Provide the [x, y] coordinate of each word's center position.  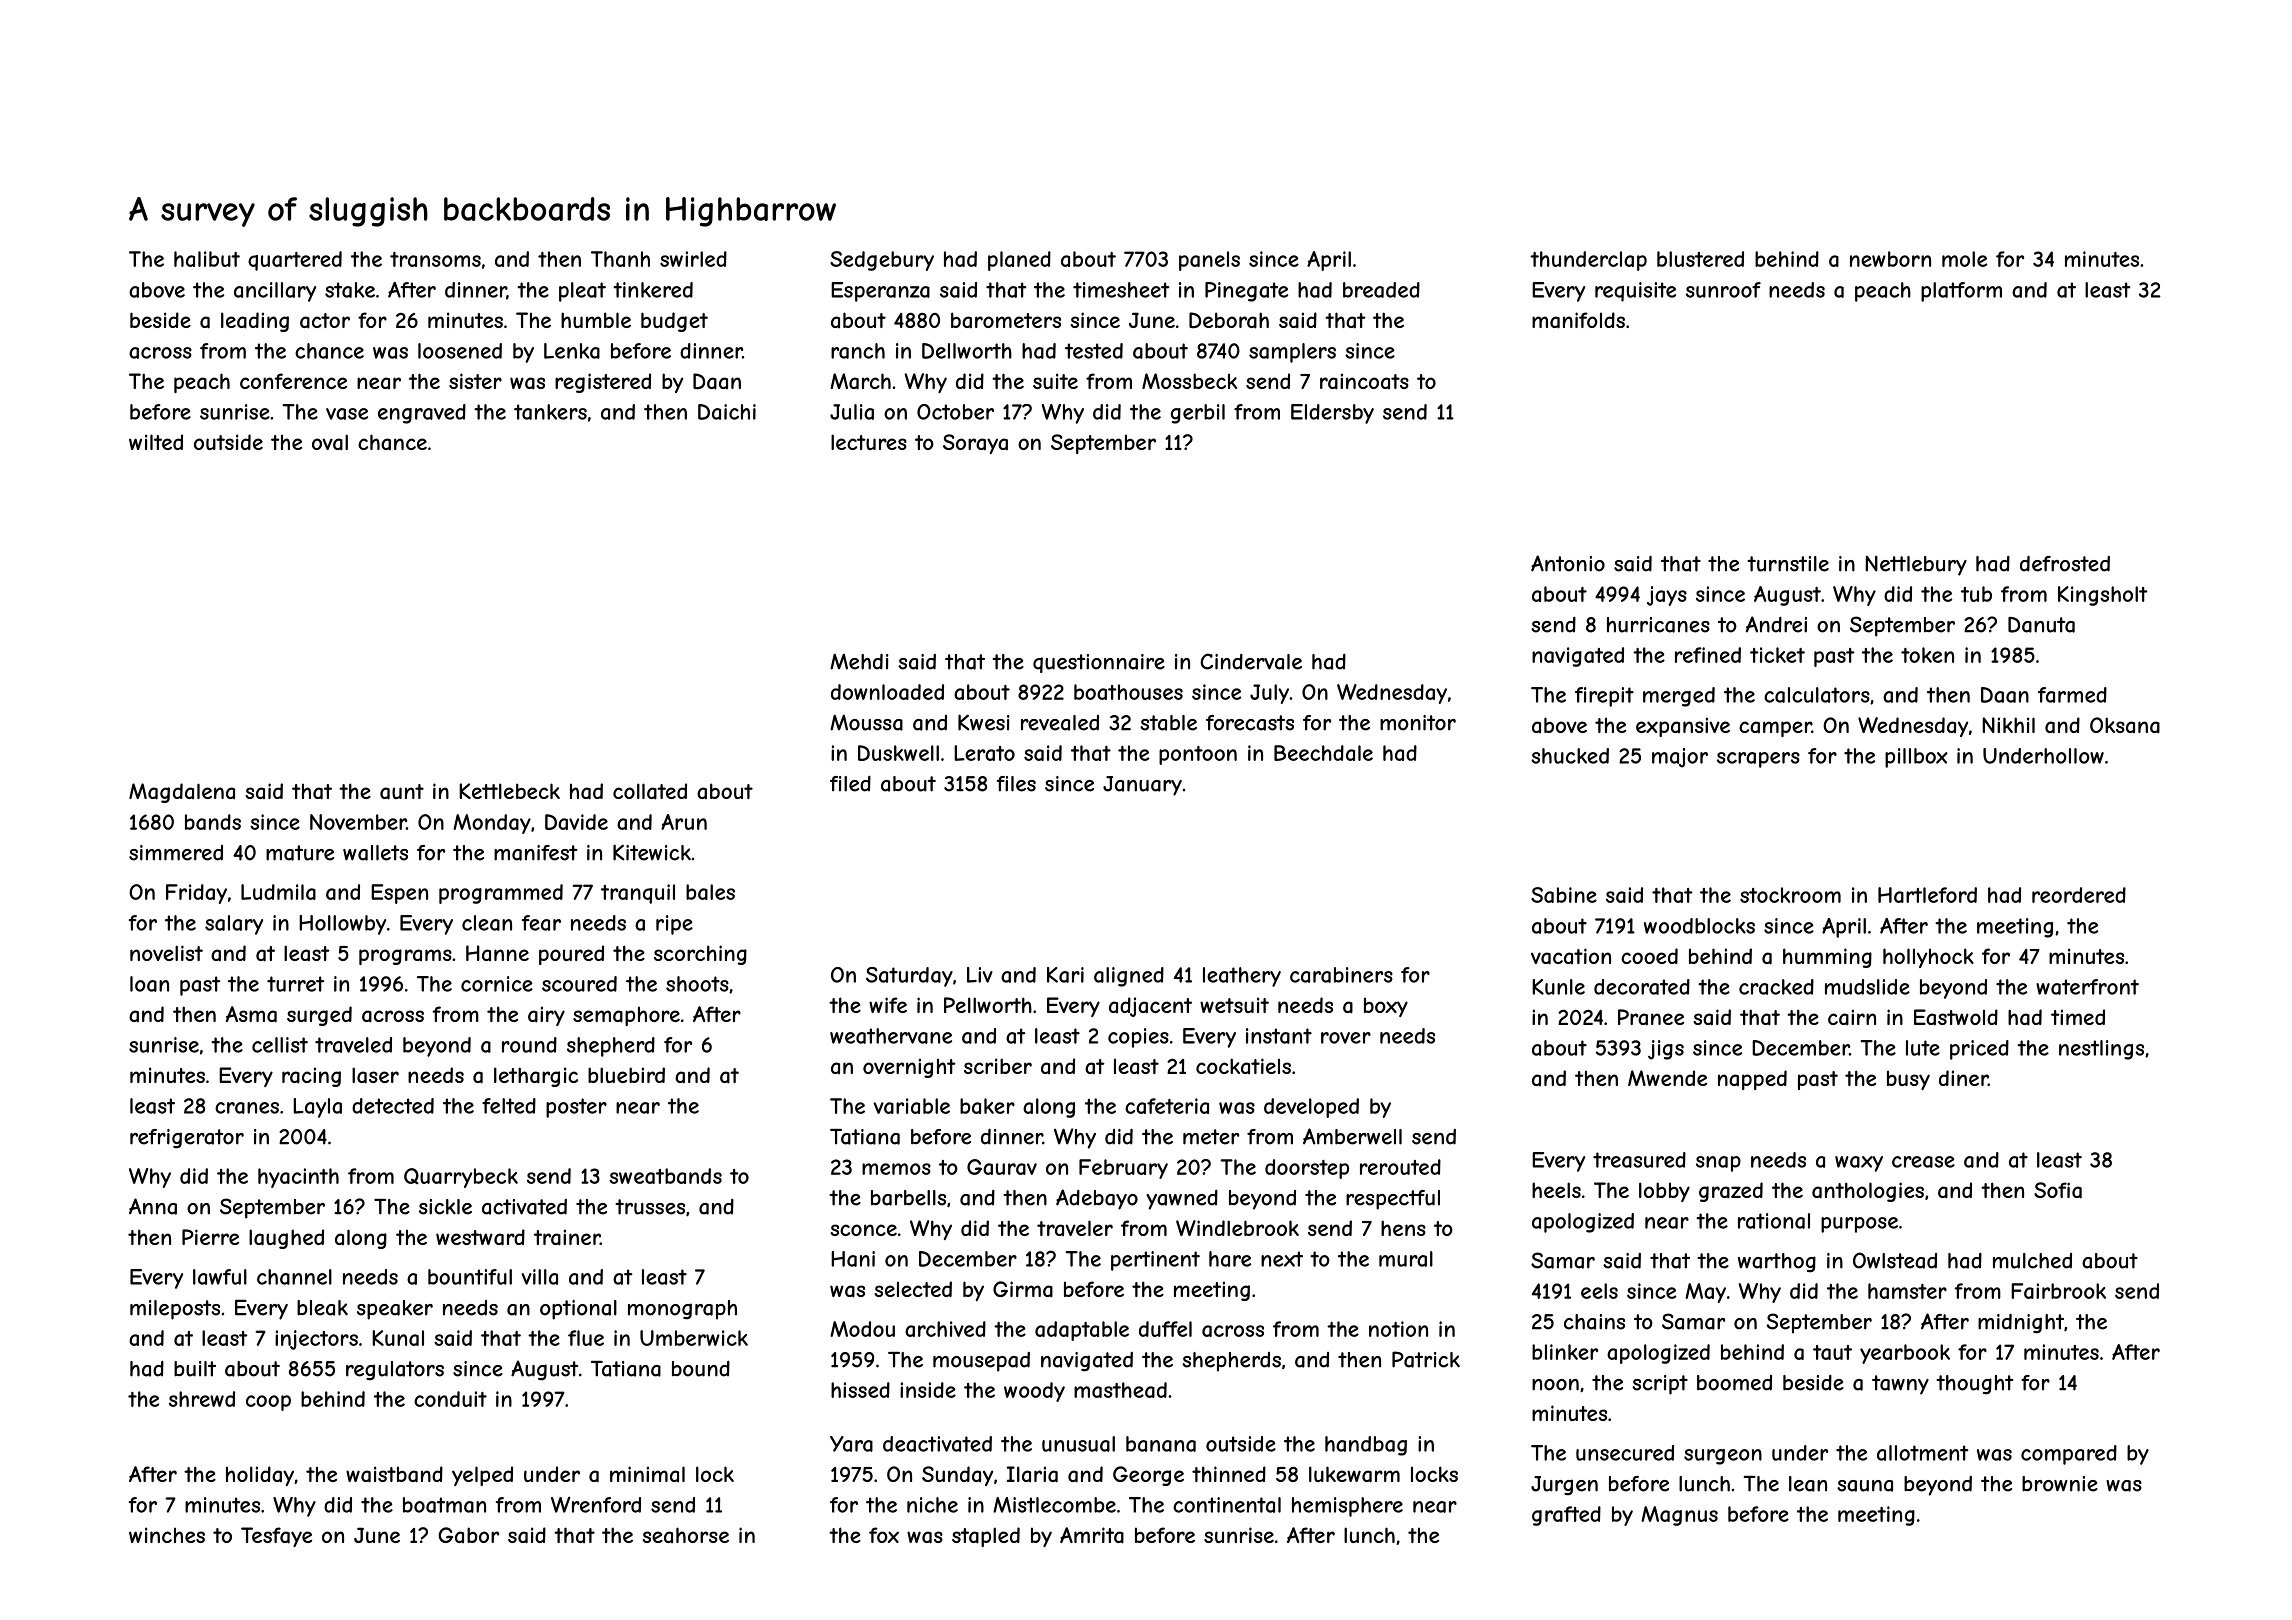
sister [475, 381]
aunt [402, 792]
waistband [394, 1474]
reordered [2079, 895]
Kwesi [983, 722]
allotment [1922, 1453]
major [1680, 758]
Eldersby [1332, 414]
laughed [286, 1239]
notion [1398, 1329]
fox [884, 1535]
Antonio [1568, 563]
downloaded [887, 692]
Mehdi [859, 661]
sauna [1865, 1486]
